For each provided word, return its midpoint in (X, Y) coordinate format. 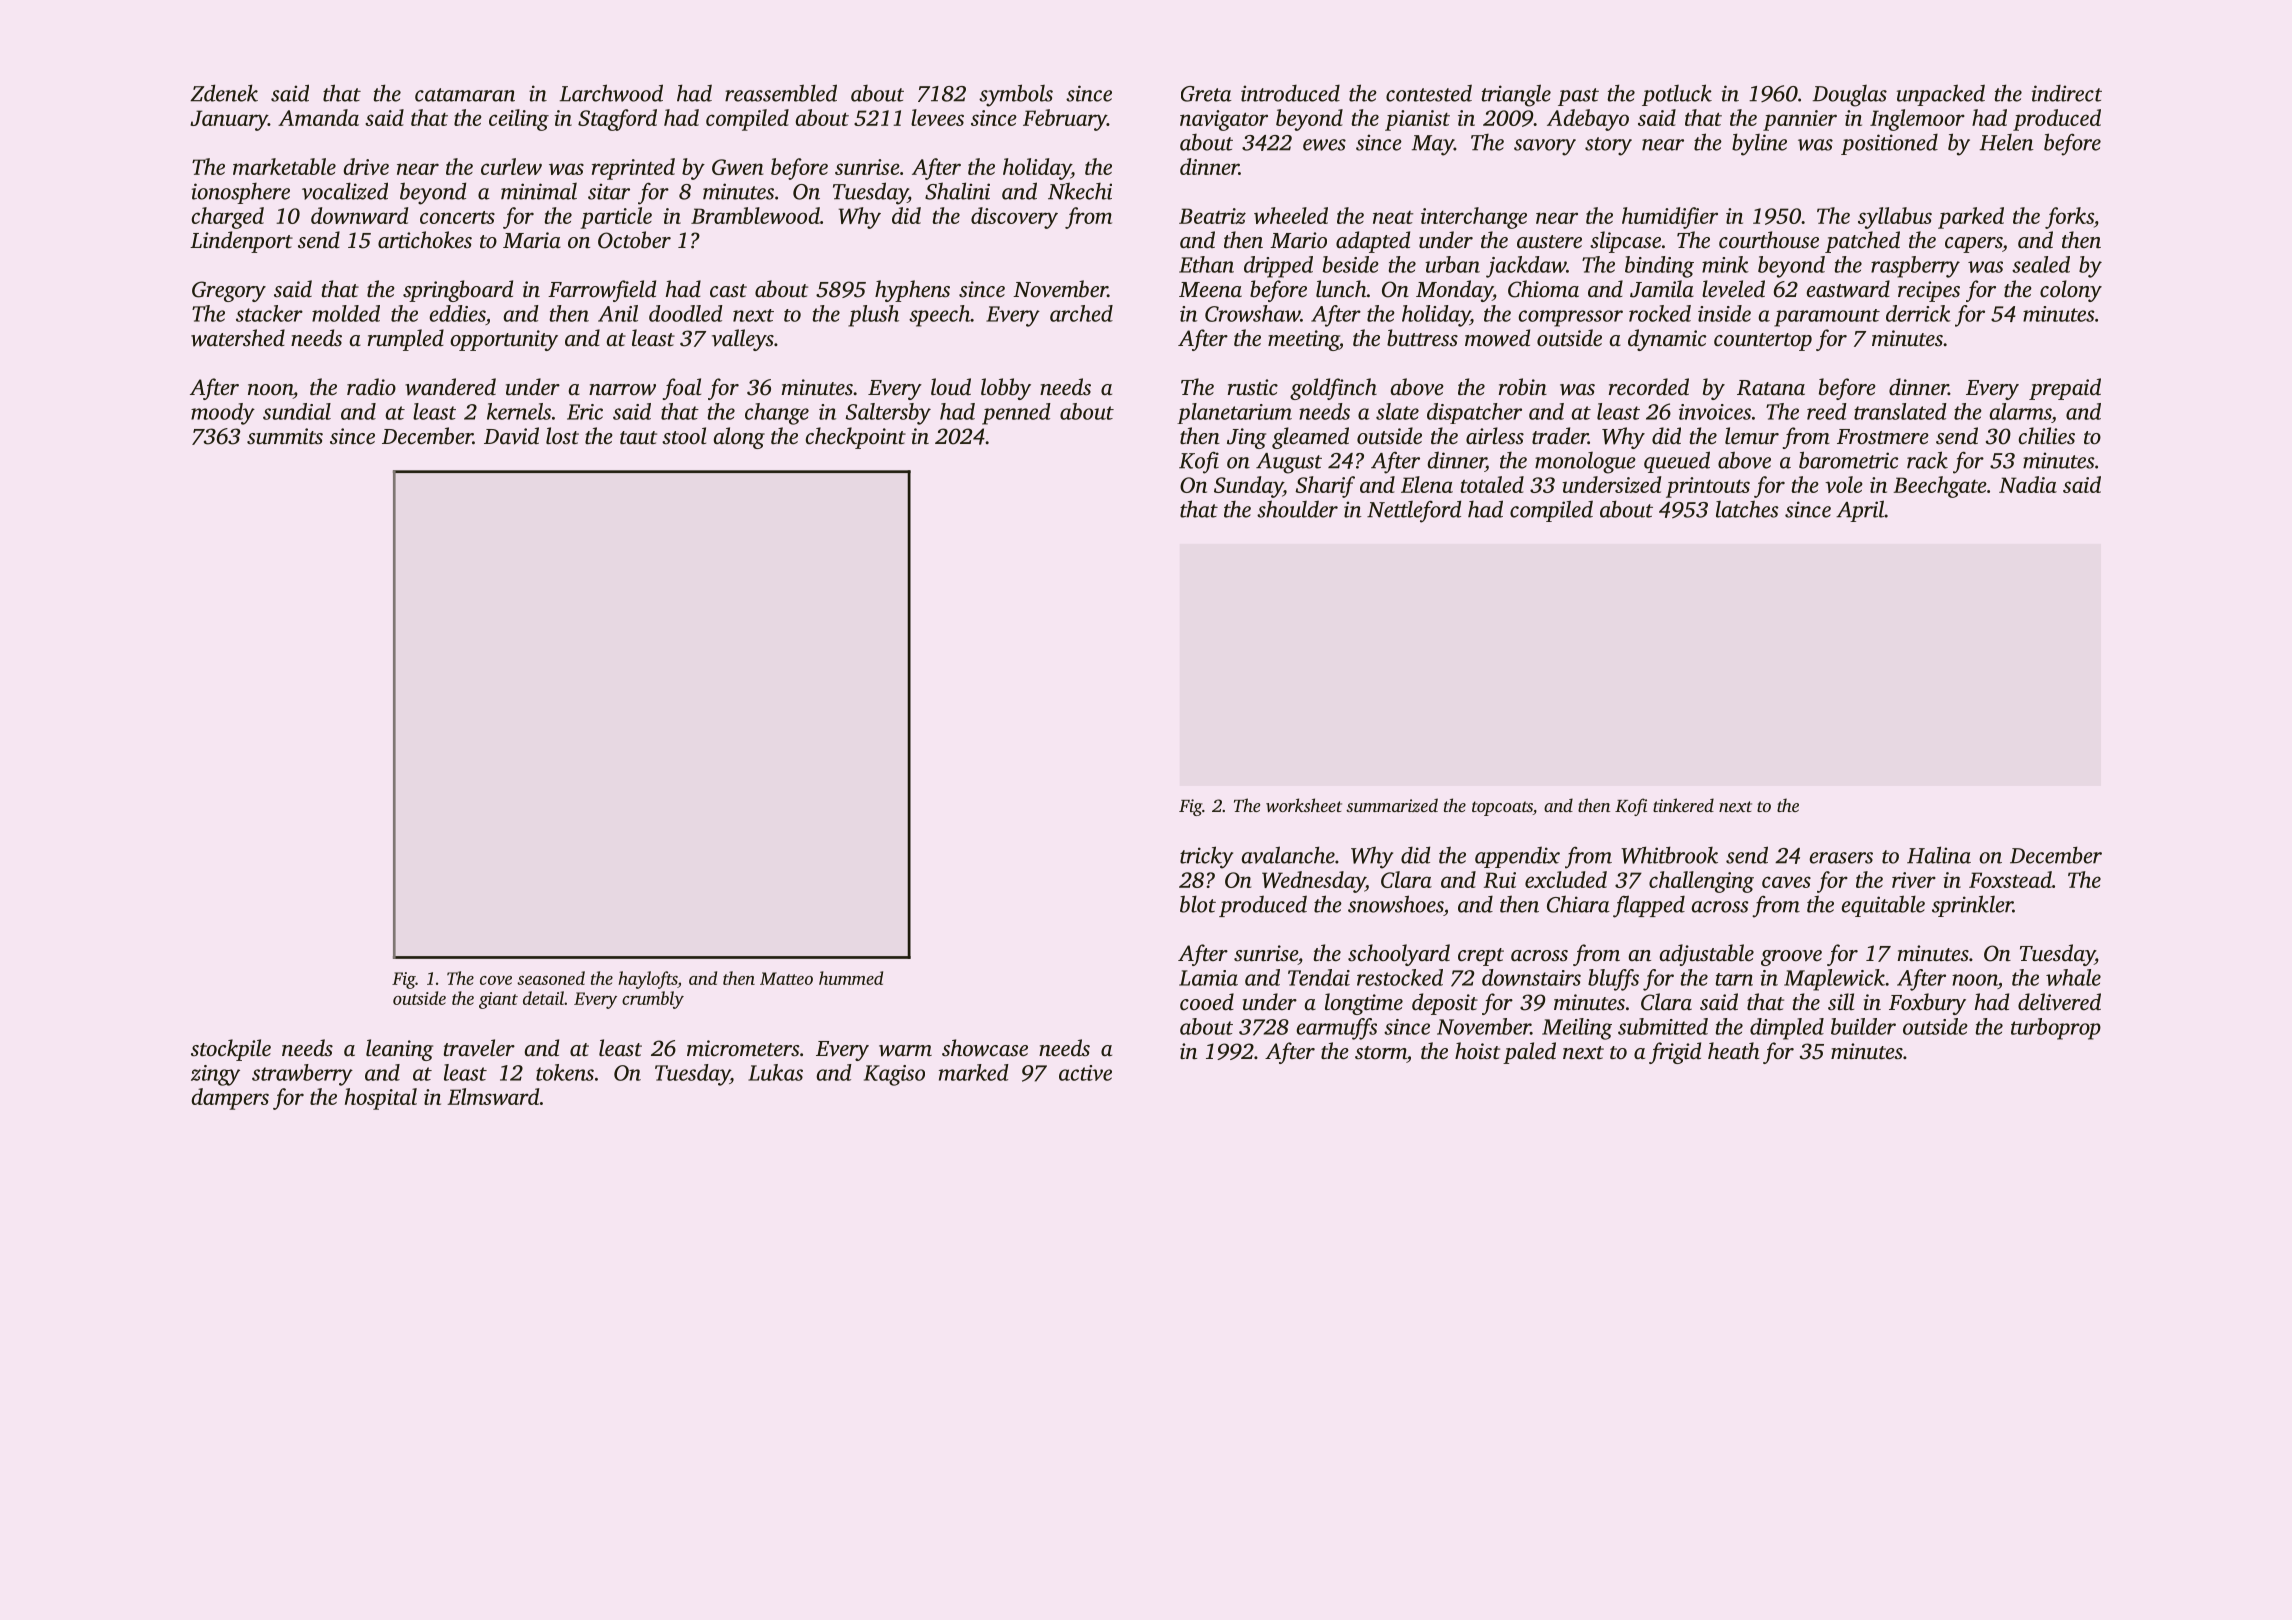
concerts (457, 217)
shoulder (1297, 509)
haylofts (647, 980)
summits (285, 436)
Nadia (2028, 484)
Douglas (1850, 96)
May (1433, 145)
